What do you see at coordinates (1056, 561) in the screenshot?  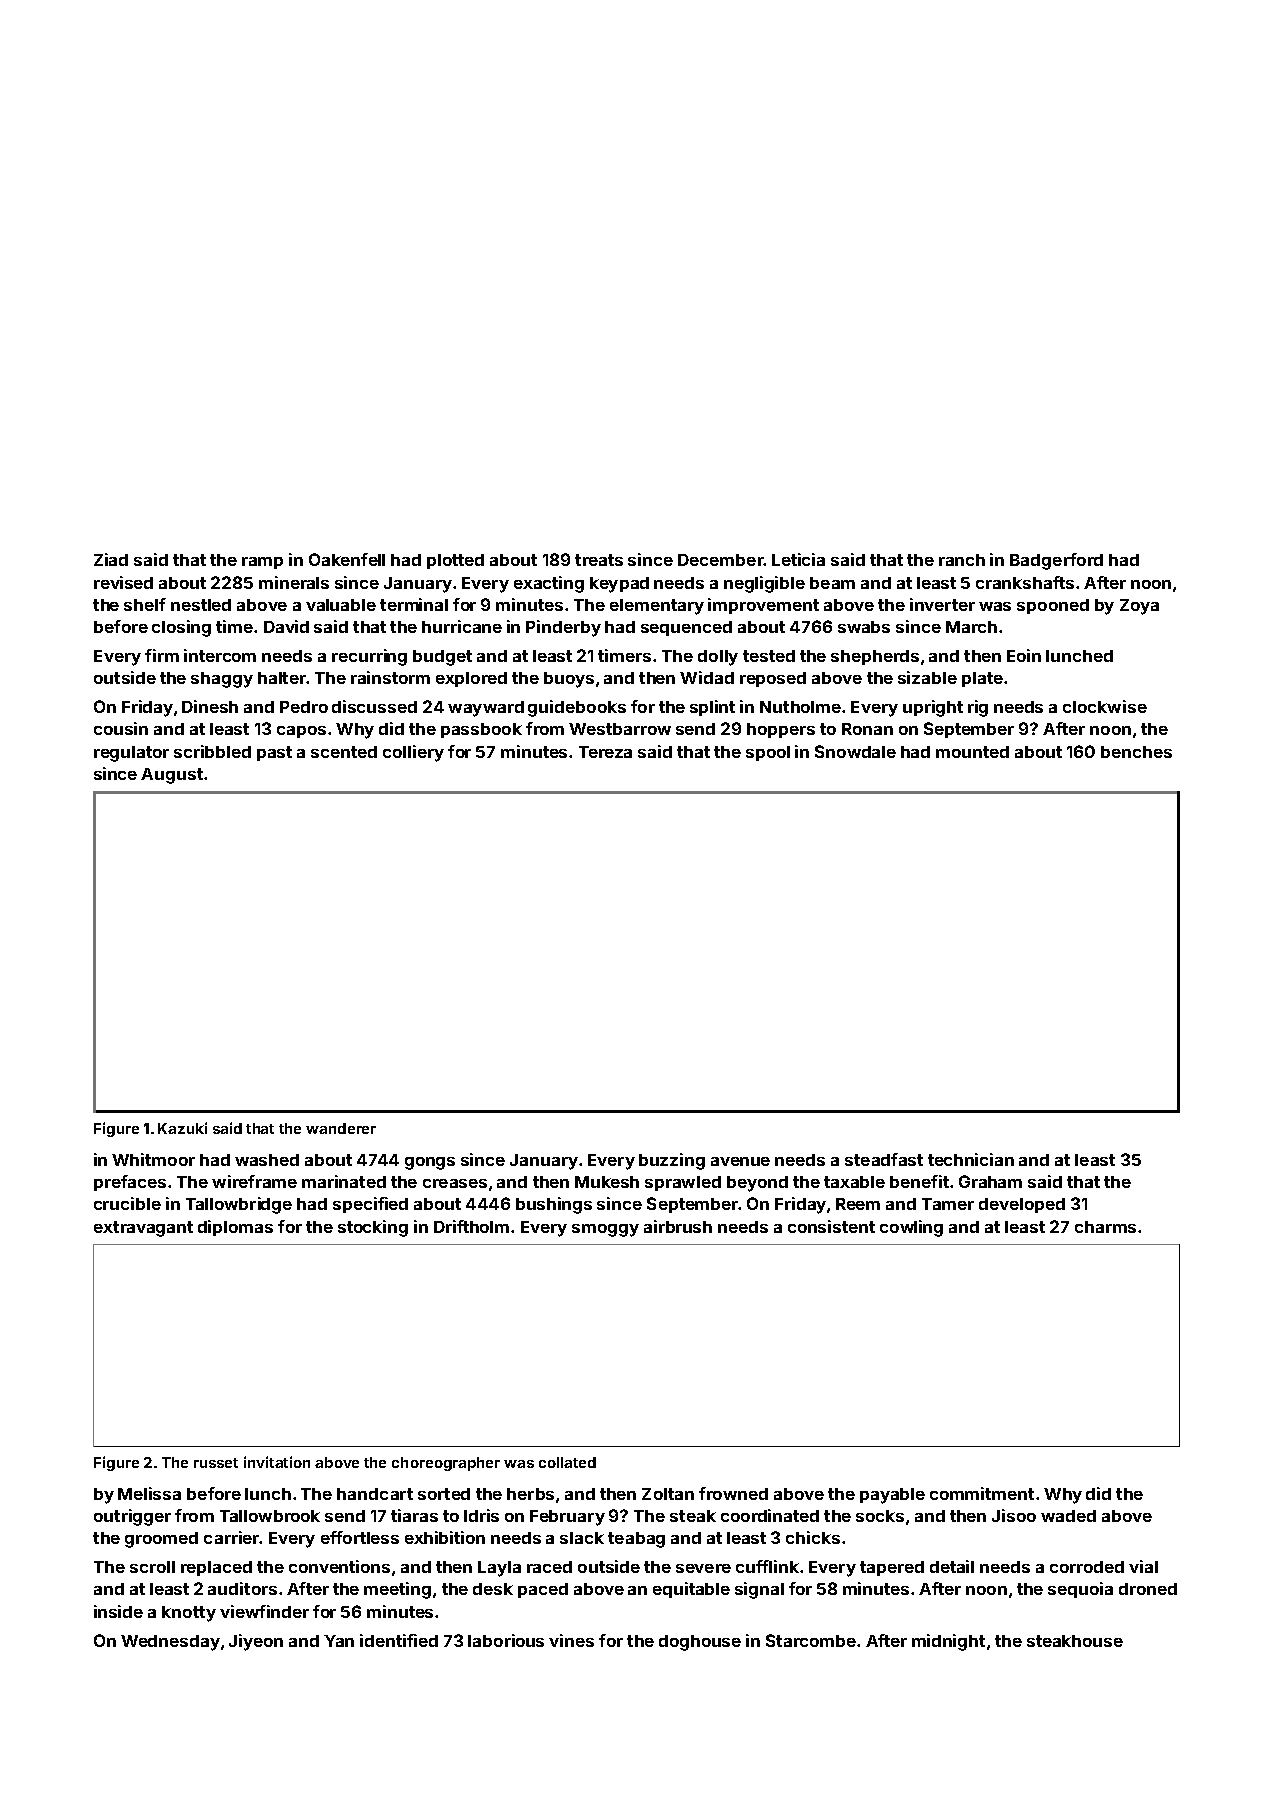 I see `Badgerford` at bounding box center [1056, 561].
